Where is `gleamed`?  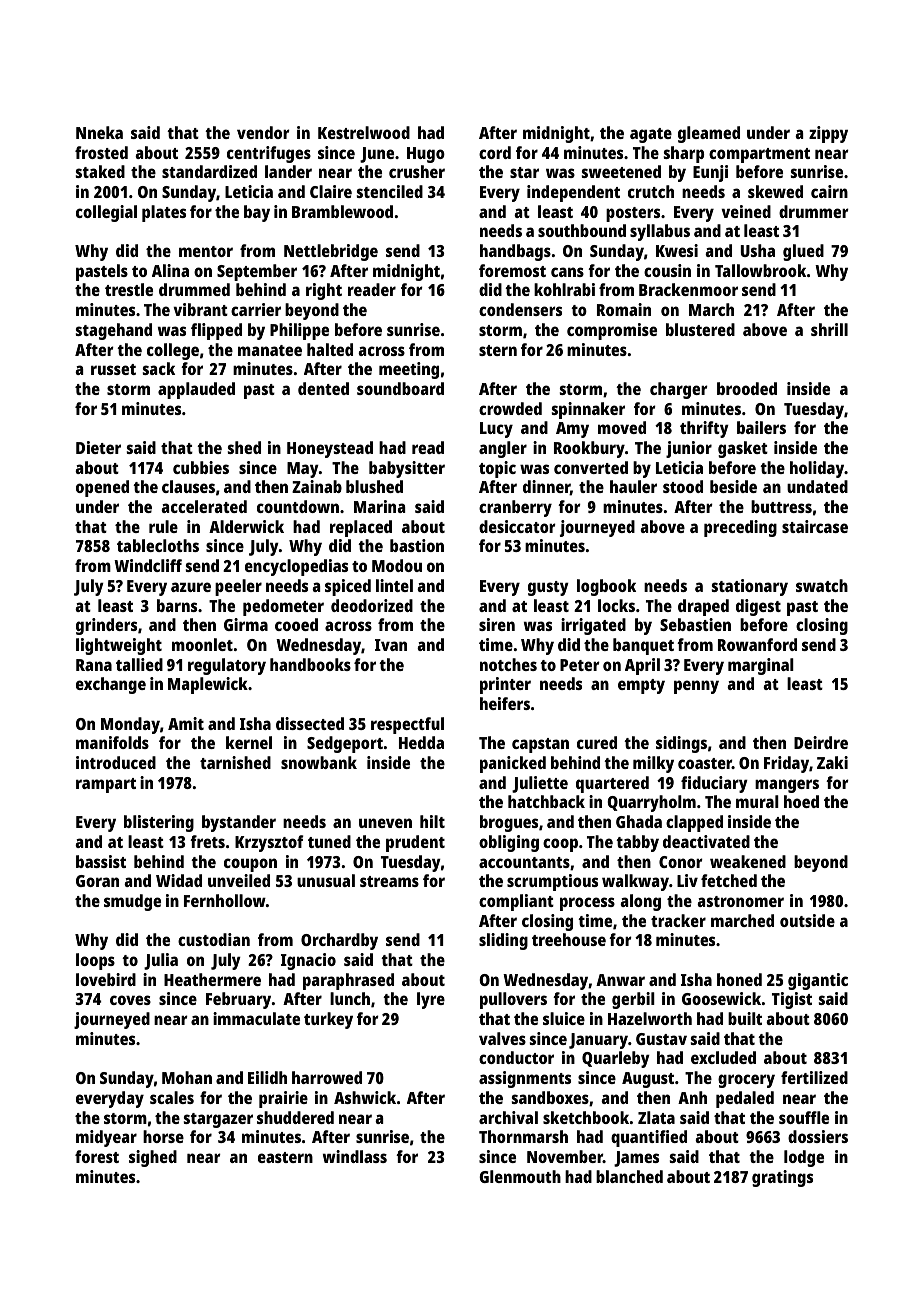 gleamed is located at coordinates (709, 134).
